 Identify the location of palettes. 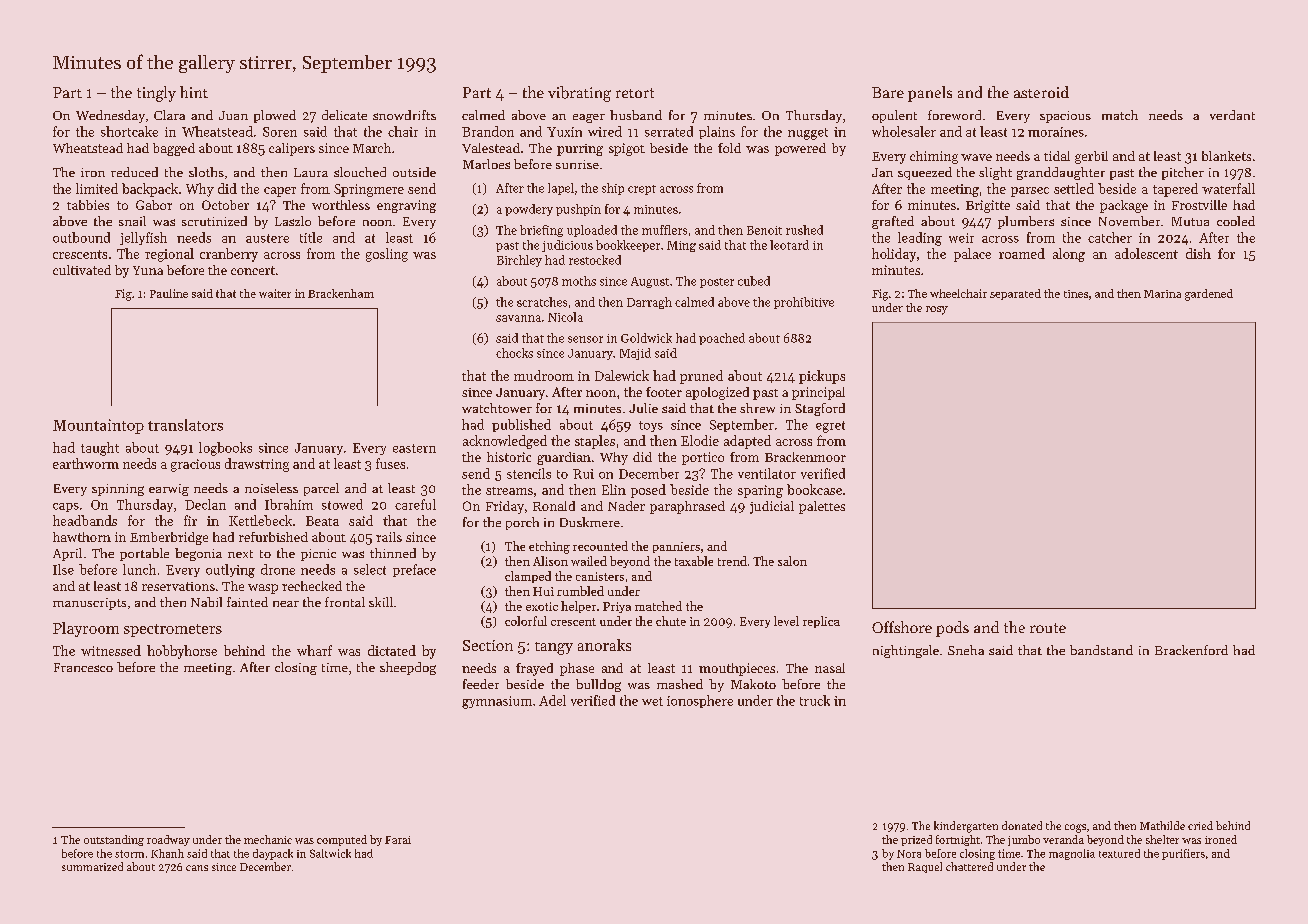
(822, 507).
